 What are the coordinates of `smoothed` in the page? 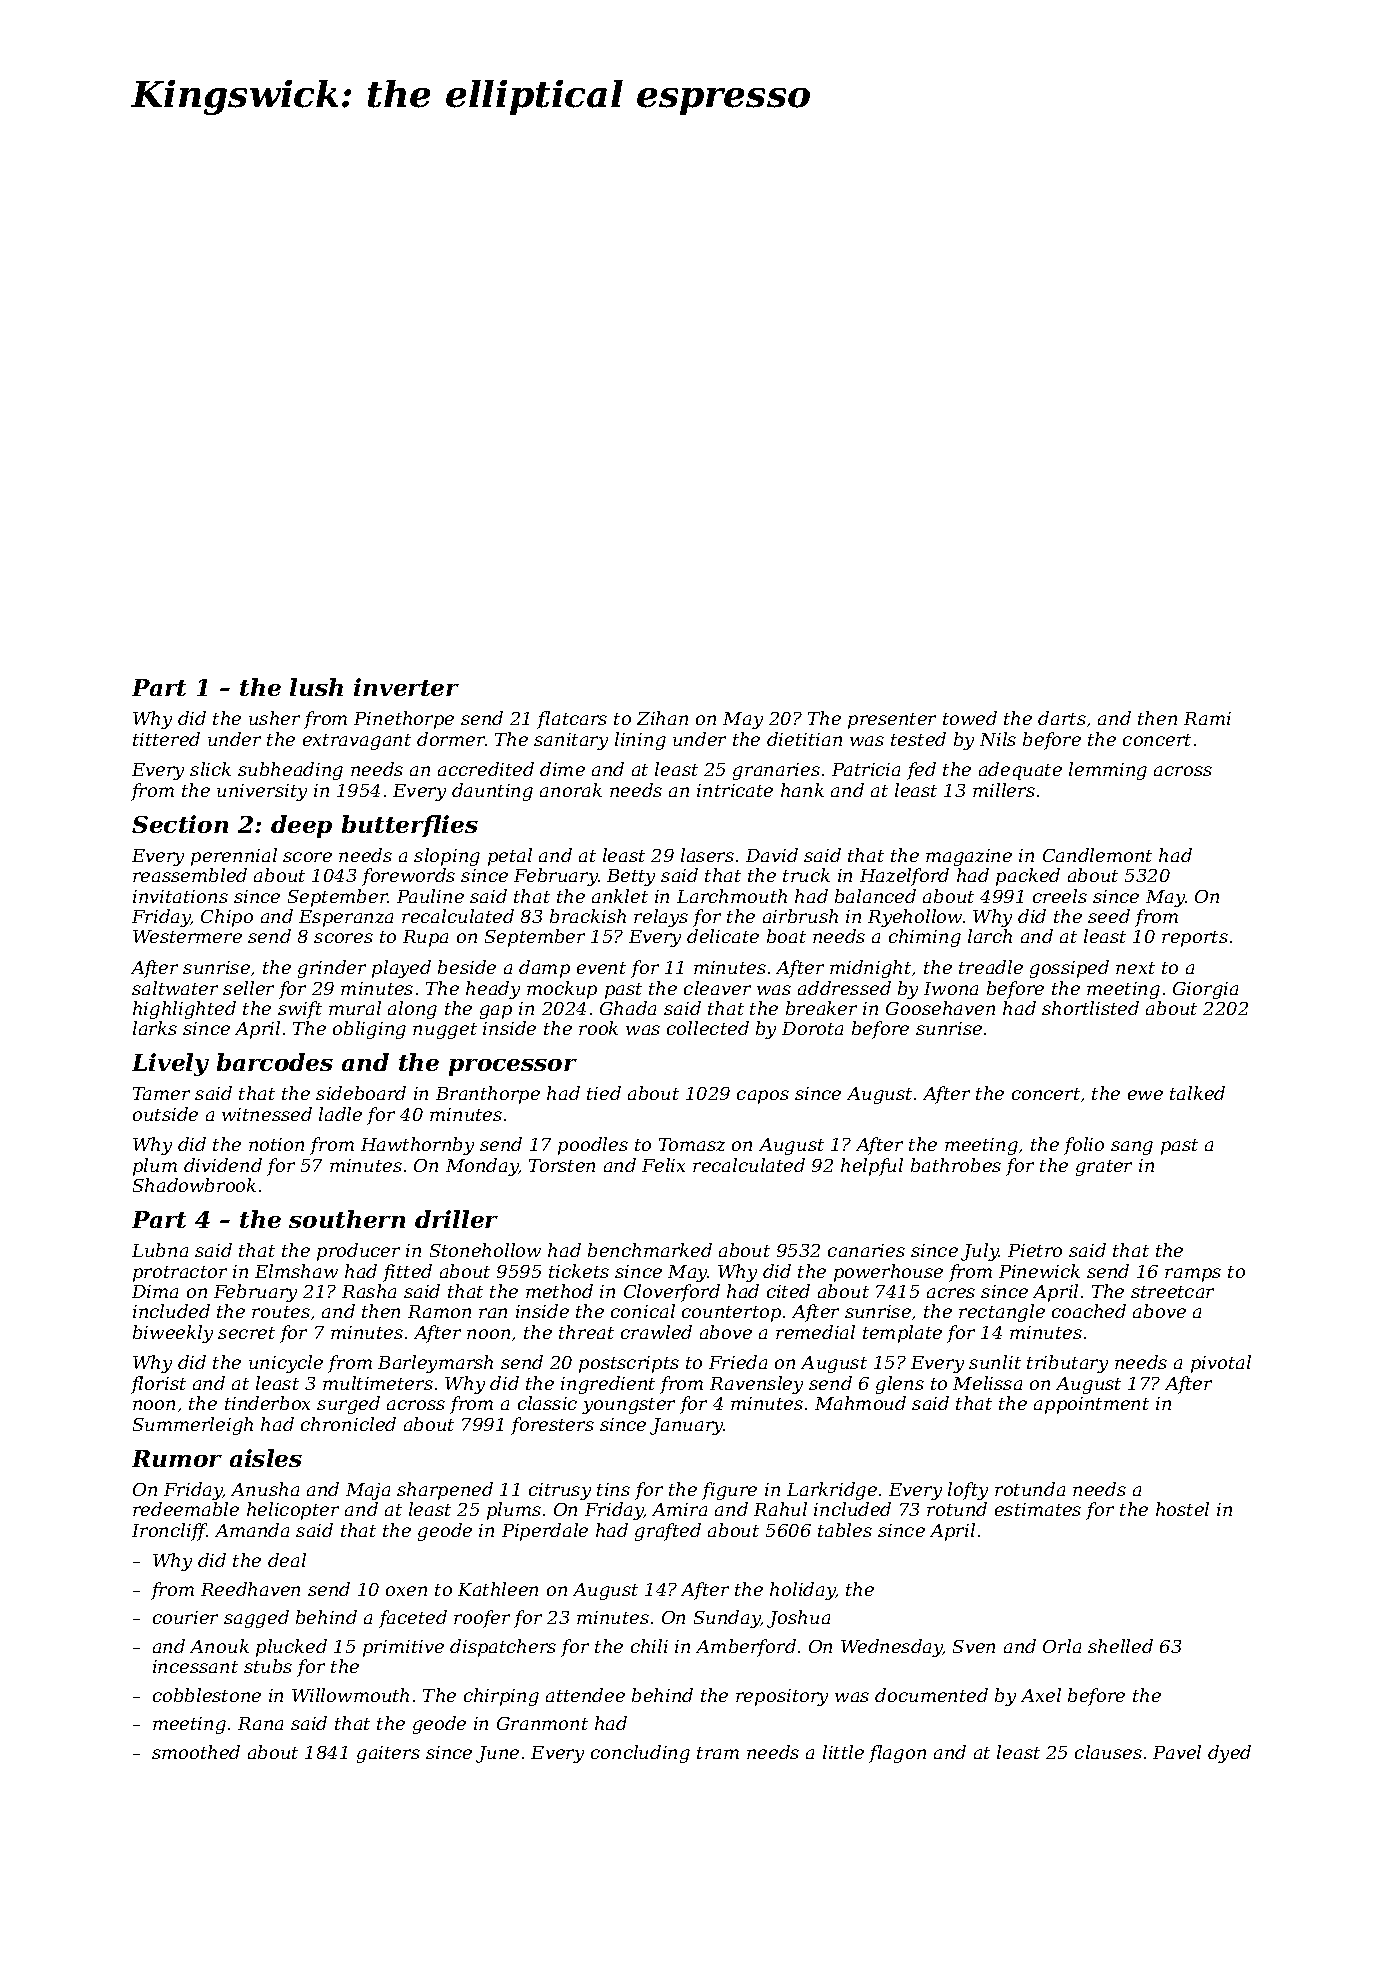 It's located at (196, 1752).
